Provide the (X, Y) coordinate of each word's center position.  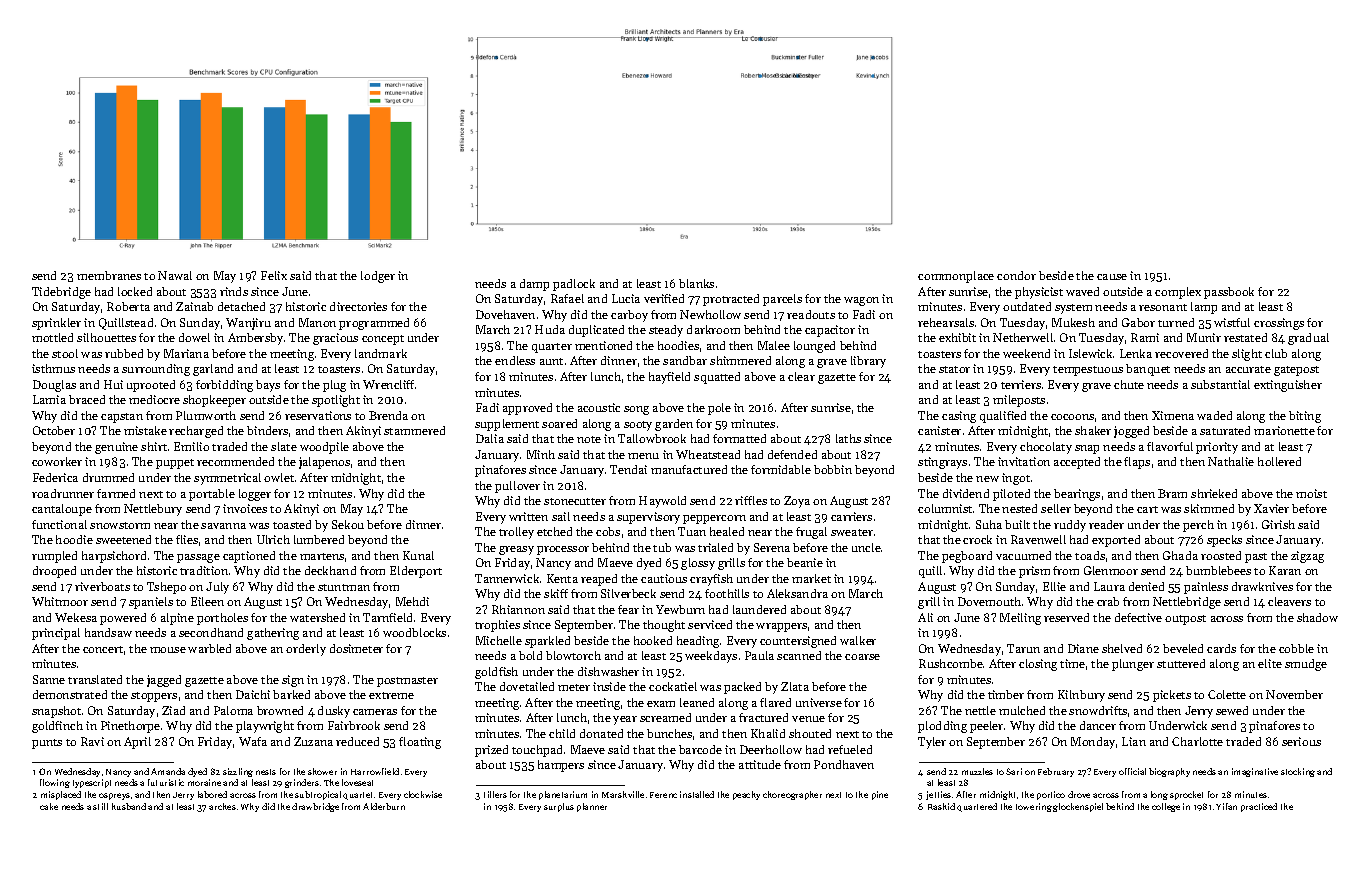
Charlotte (1197, 741)
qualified (1003, 417)
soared (559, 423)
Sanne (49, 679)
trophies (497, 626)
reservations (318, 415)
